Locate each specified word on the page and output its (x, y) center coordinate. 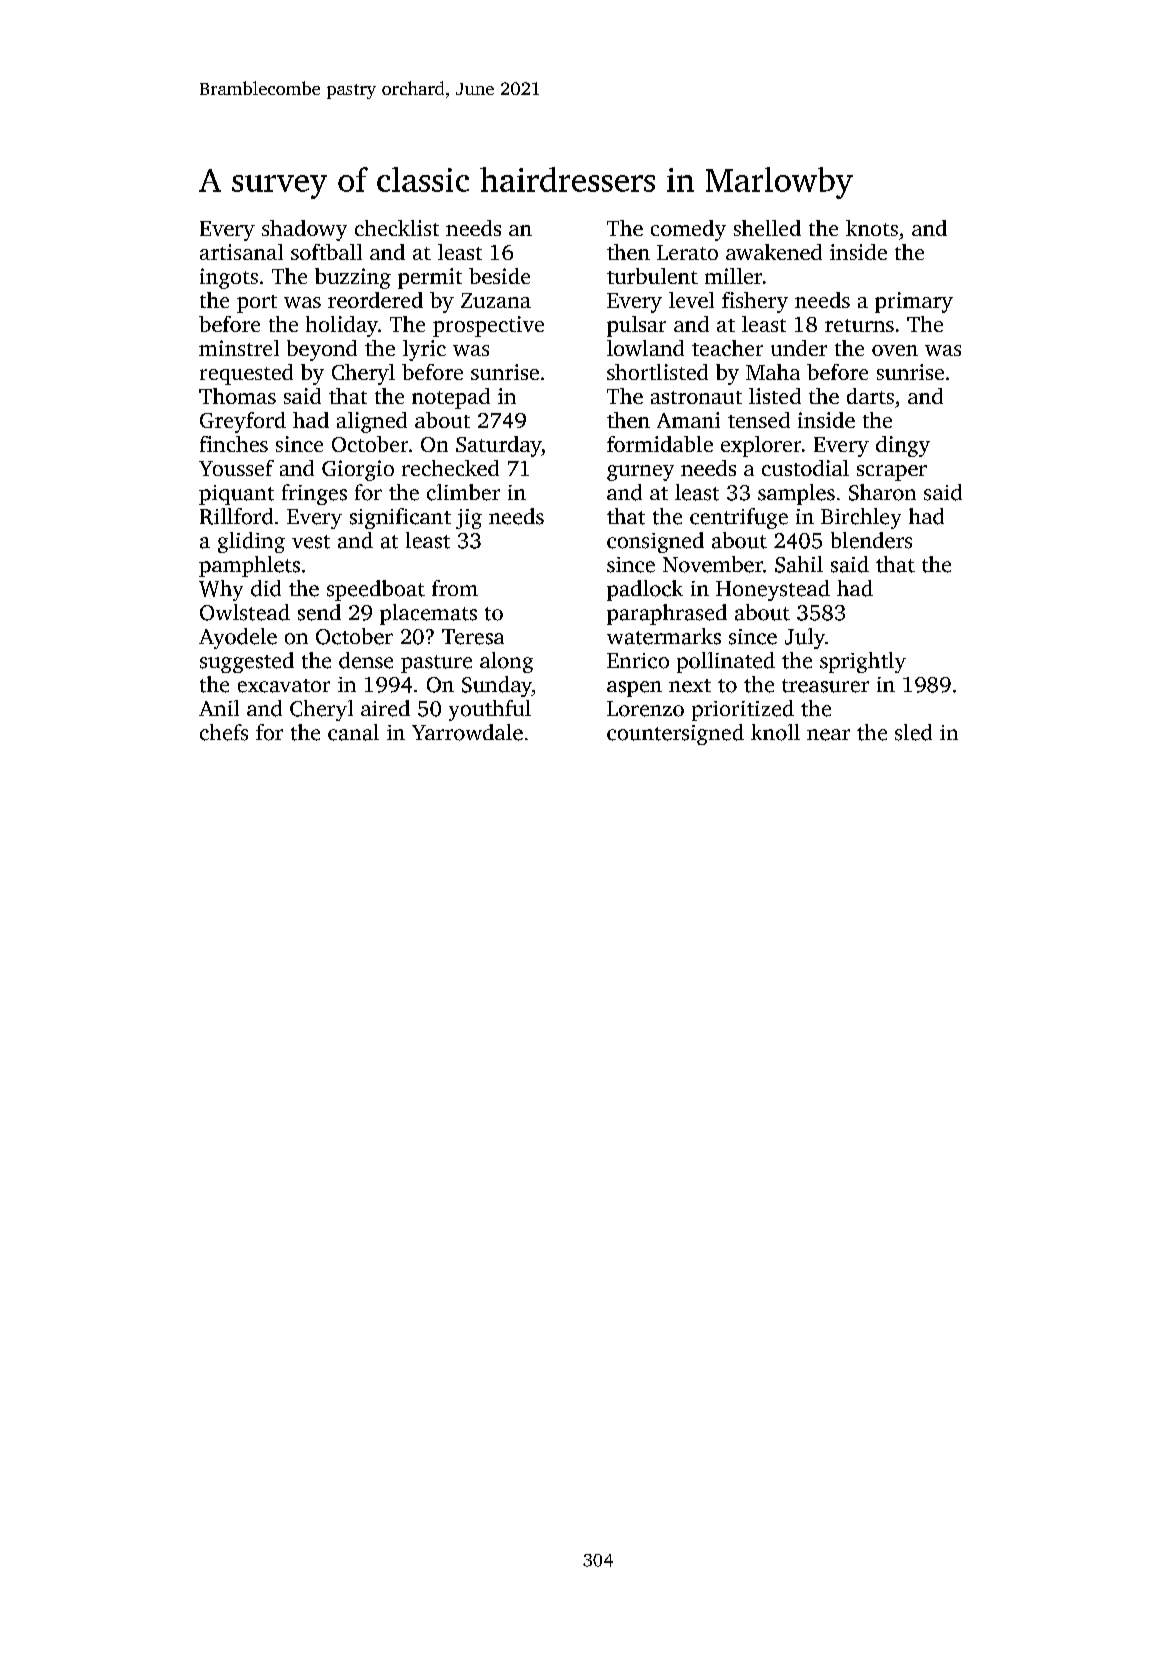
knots (872, 228)
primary (914, 302)
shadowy (304, 230)
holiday (342, 326)
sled (913, 732)
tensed (759, 420)
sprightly (863, 662)
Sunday (497, 686)
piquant (236, 495)
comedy (688, 230)
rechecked (450, 468)
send (319, 612)
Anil (219, 708)
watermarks (664, 636)
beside (499, 276)
